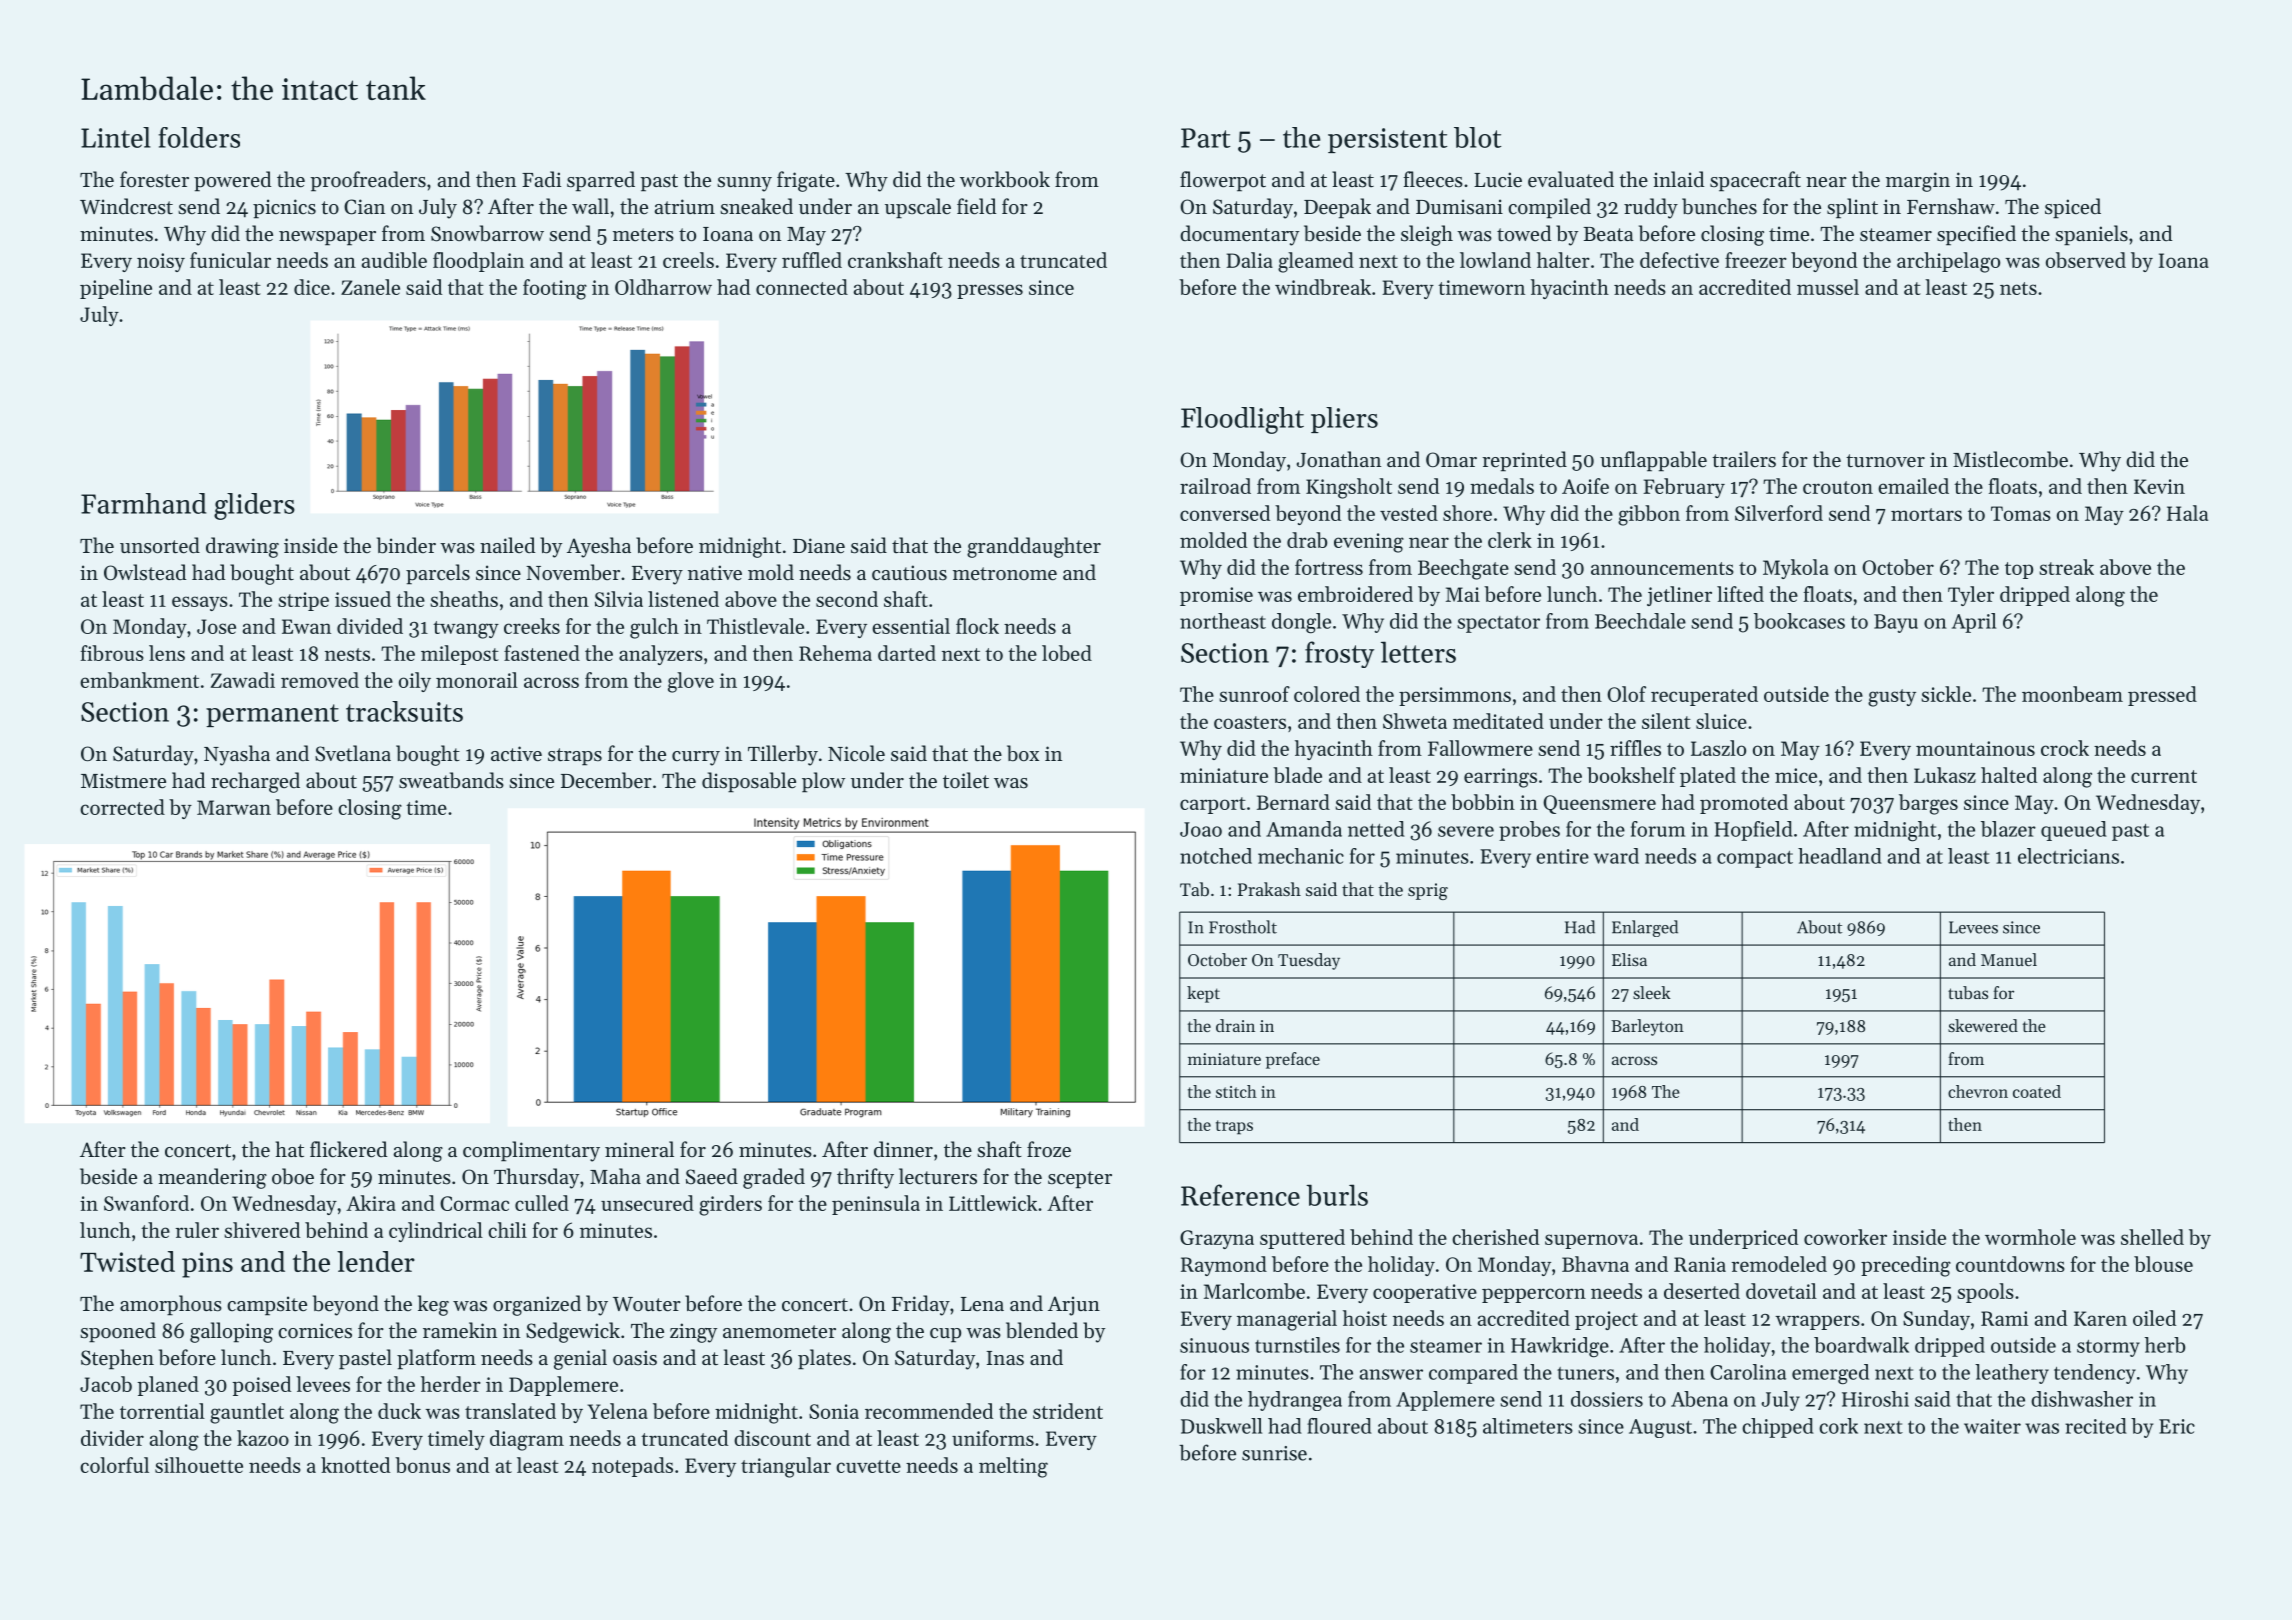  Describe the element at coordinates (207, 1265) in the page. I see `pins` at that location.
